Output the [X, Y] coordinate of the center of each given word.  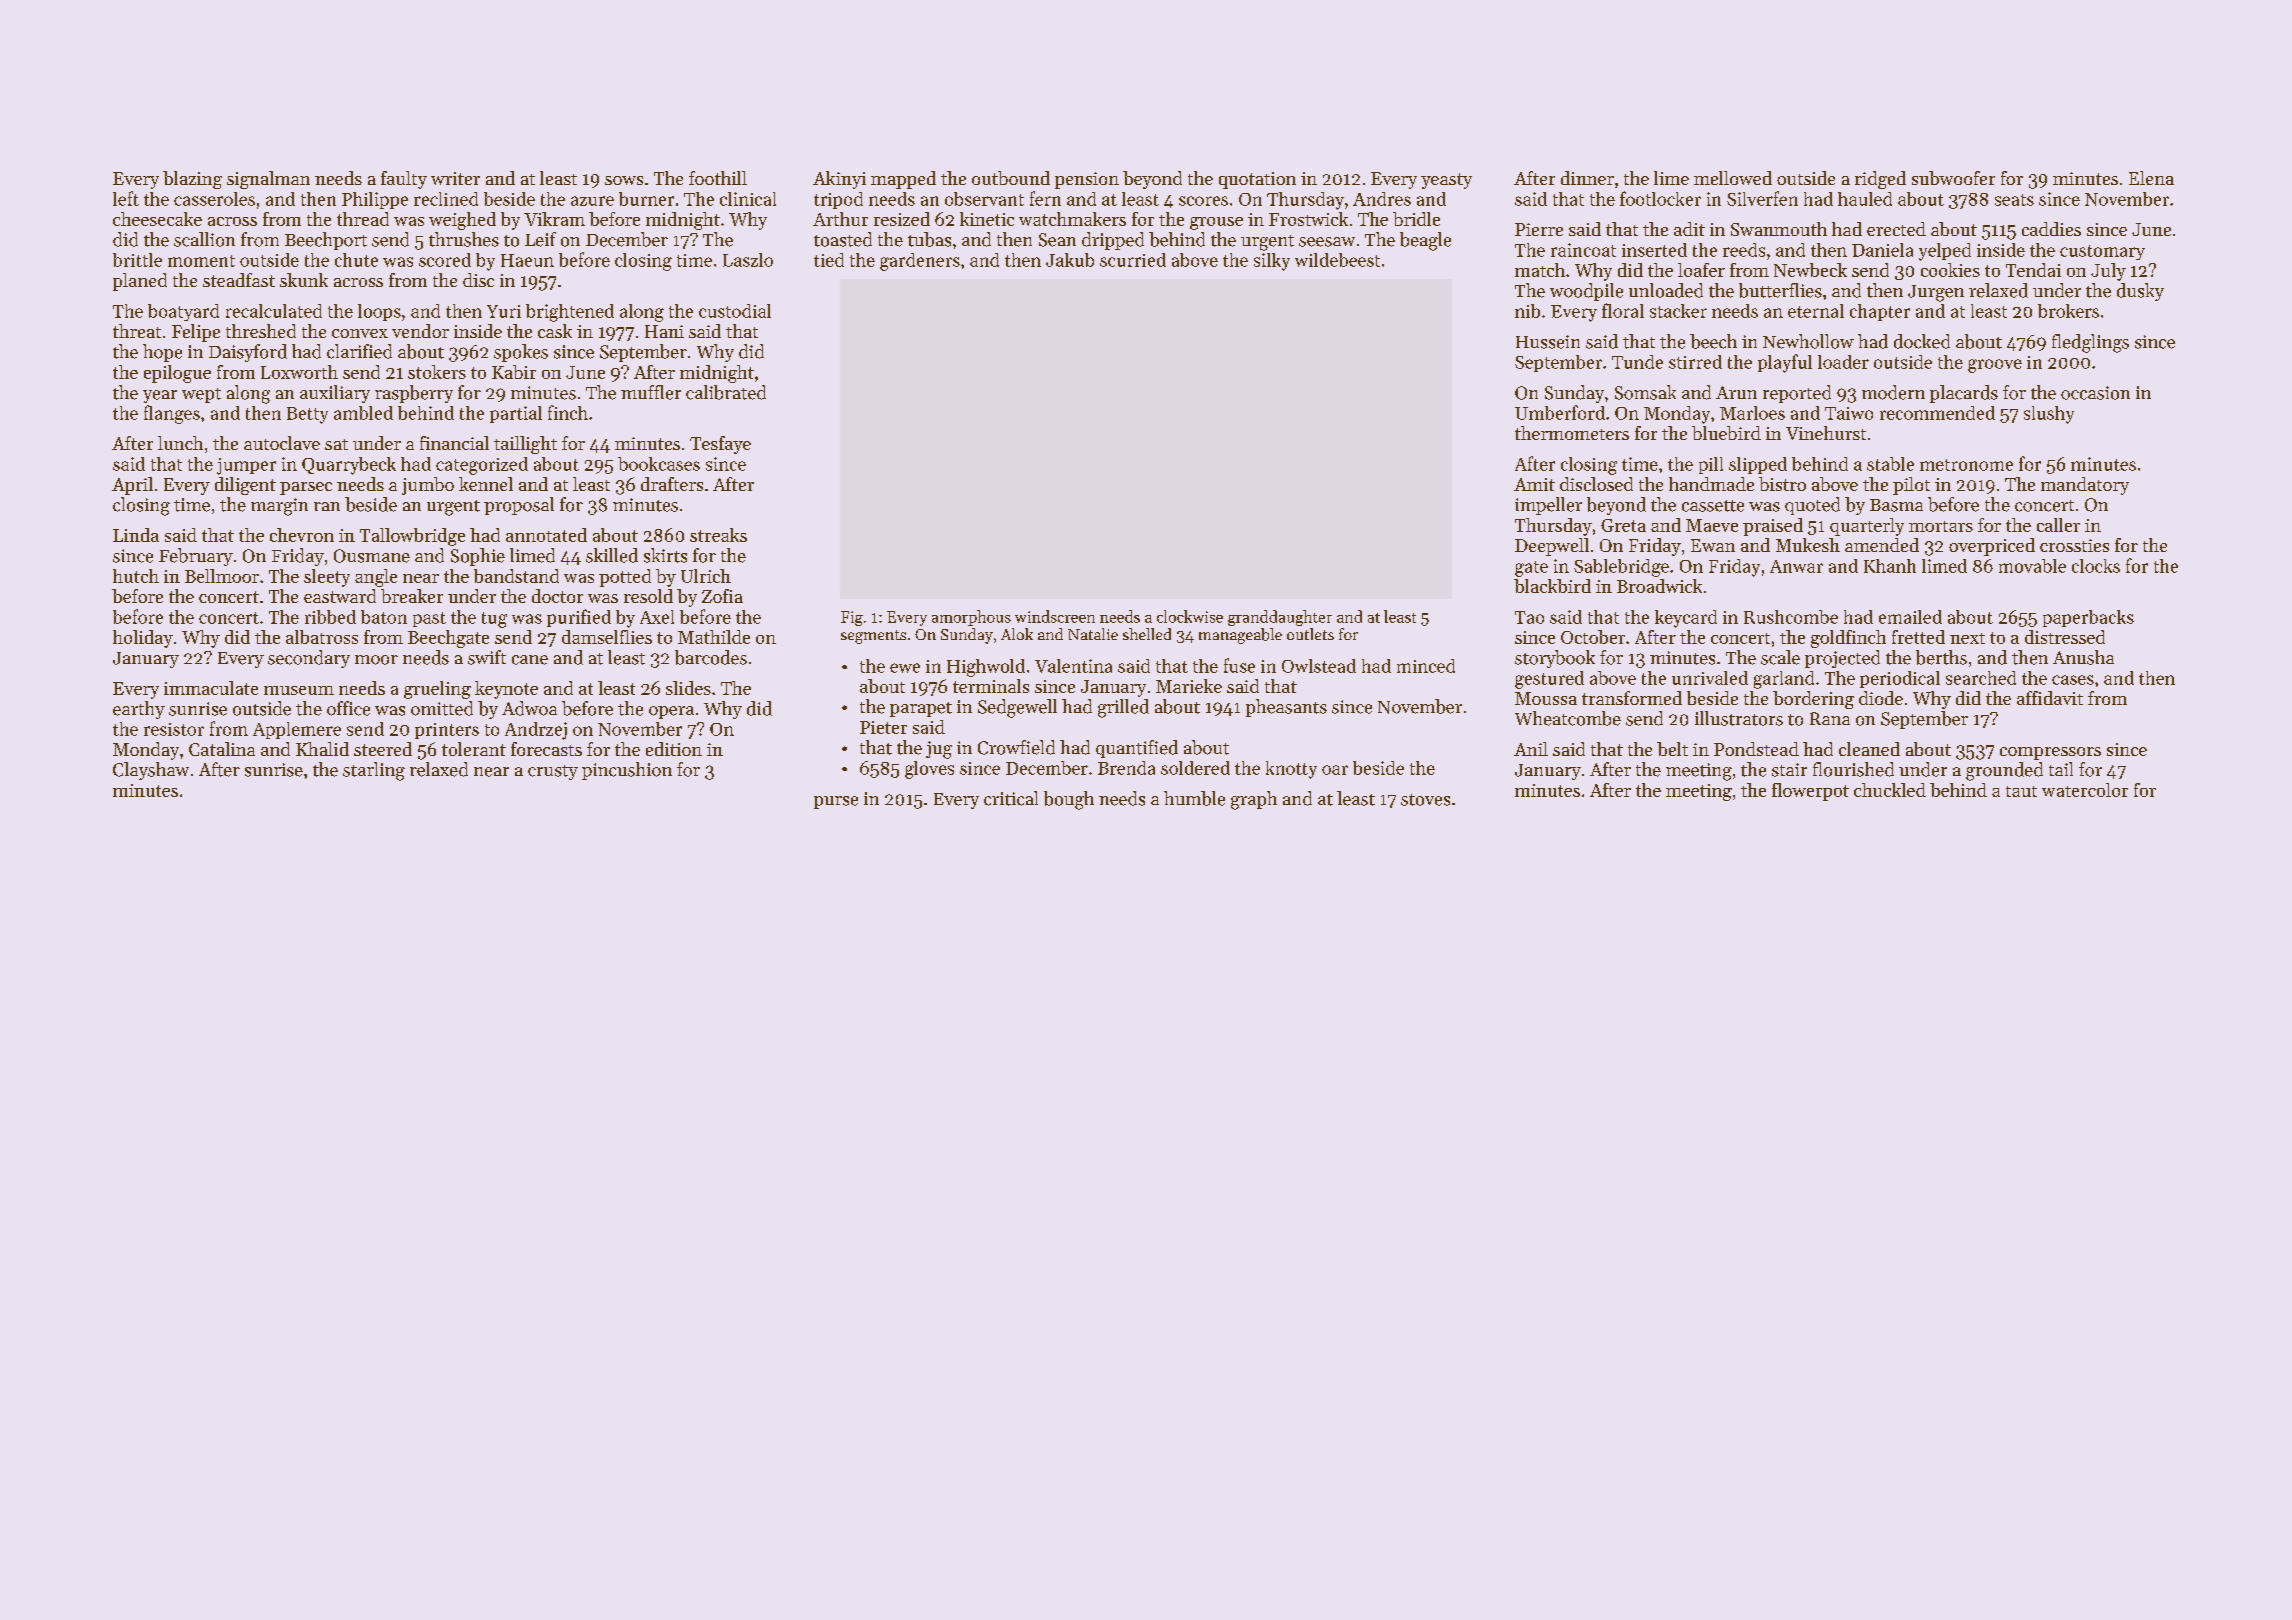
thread [363, 219]
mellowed [1733, 178]
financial [454, 443]
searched [1981, 678]
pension [1087, 180]
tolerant [474, 749]
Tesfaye [720, 445]
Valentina [1073, 666]
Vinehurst [1826, 433]
